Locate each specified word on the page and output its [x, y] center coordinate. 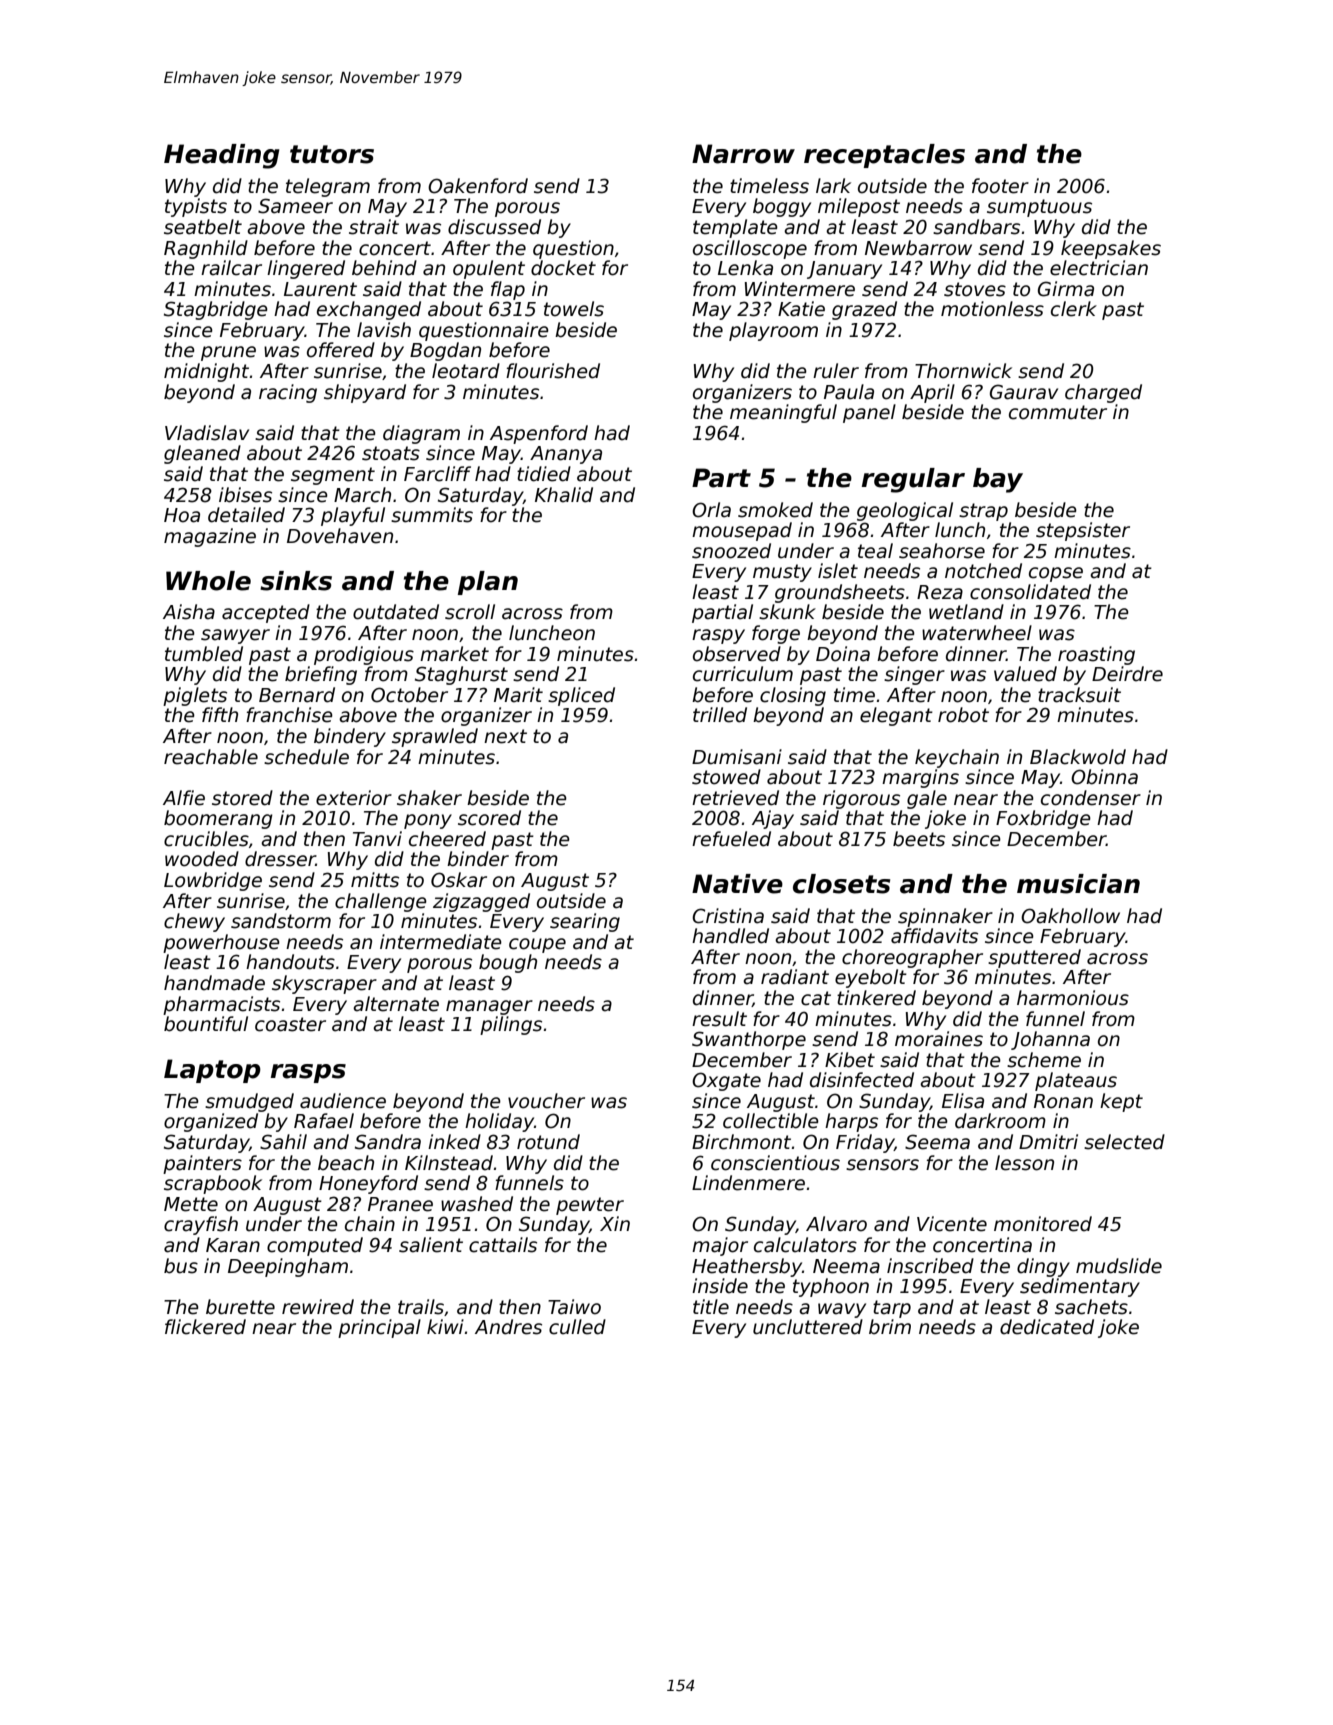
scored [489, 818]
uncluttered [808, 1327]
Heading [221, 156]
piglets [195, 696]
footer [1000, 186]
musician [1078, 884]
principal [379, 1328]
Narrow [743, 154]
